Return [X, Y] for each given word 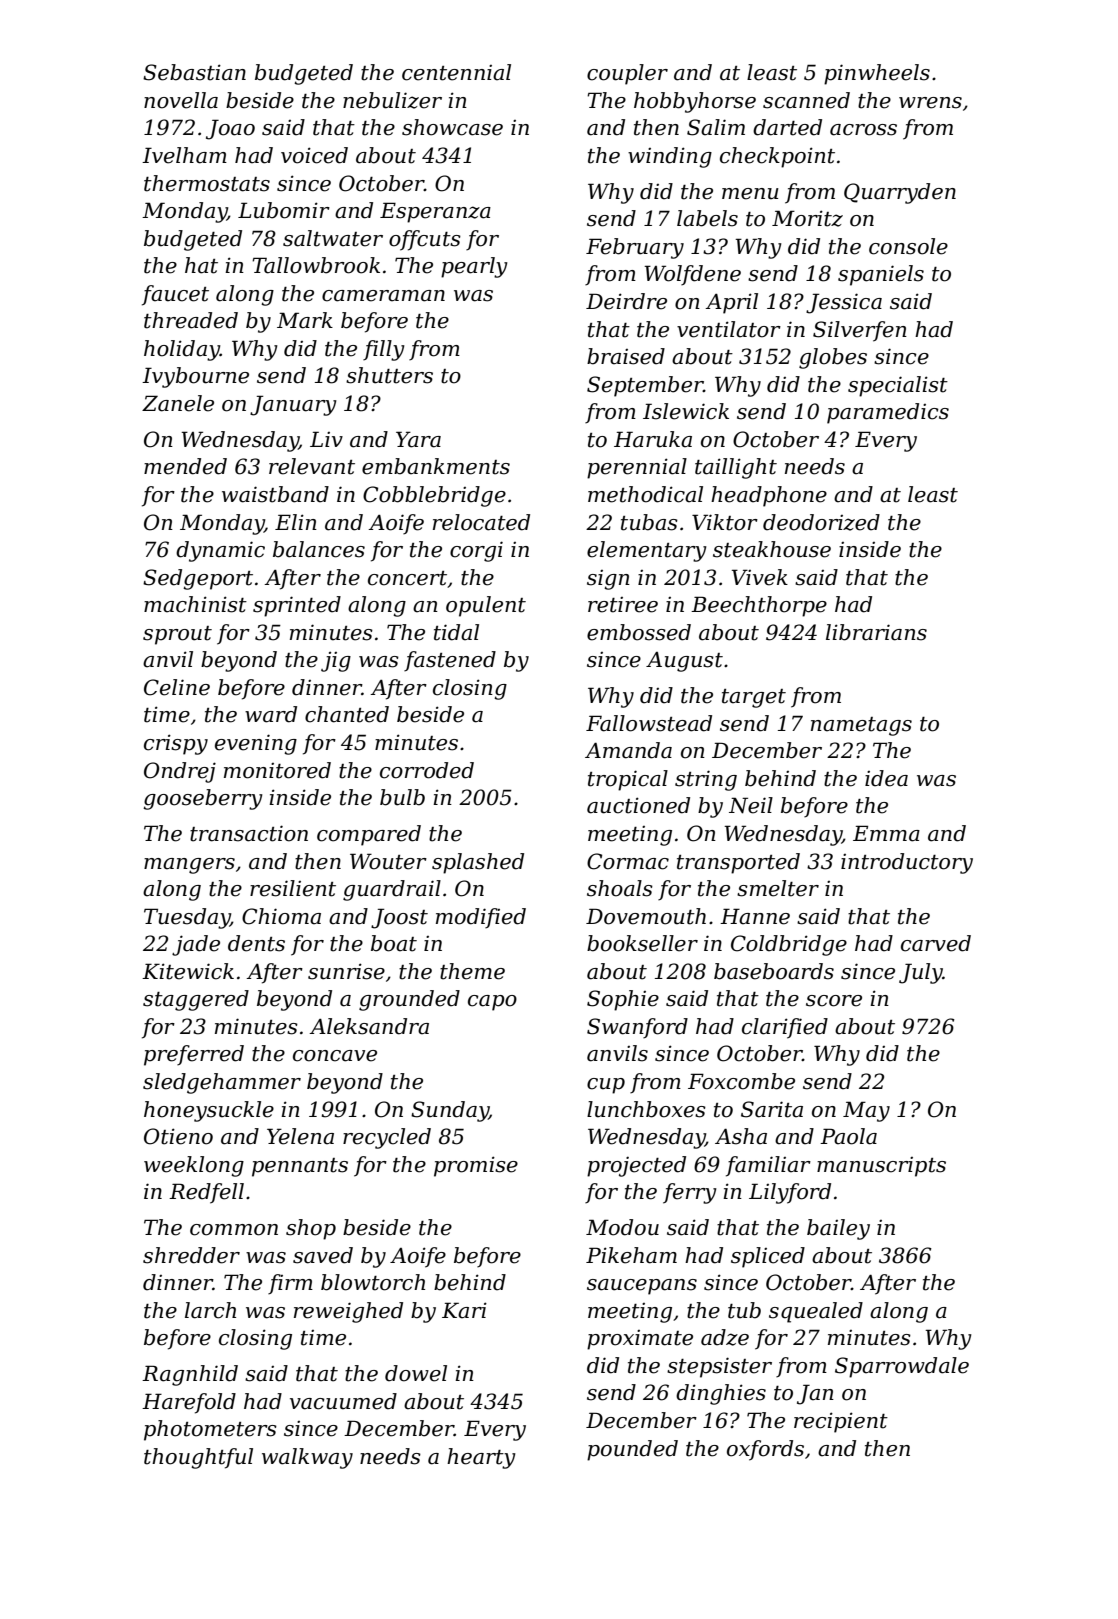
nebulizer [392, 100]
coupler [627, 74]
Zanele [178, 403]
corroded [427, 770]
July [921, 973]
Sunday [450, 1111]
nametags [861, 726]
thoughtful [198, 1458]
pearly [474, 267]
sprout [177, 635]
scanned [806, 100]
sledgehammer [222, 1083]
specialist [898, 386]
